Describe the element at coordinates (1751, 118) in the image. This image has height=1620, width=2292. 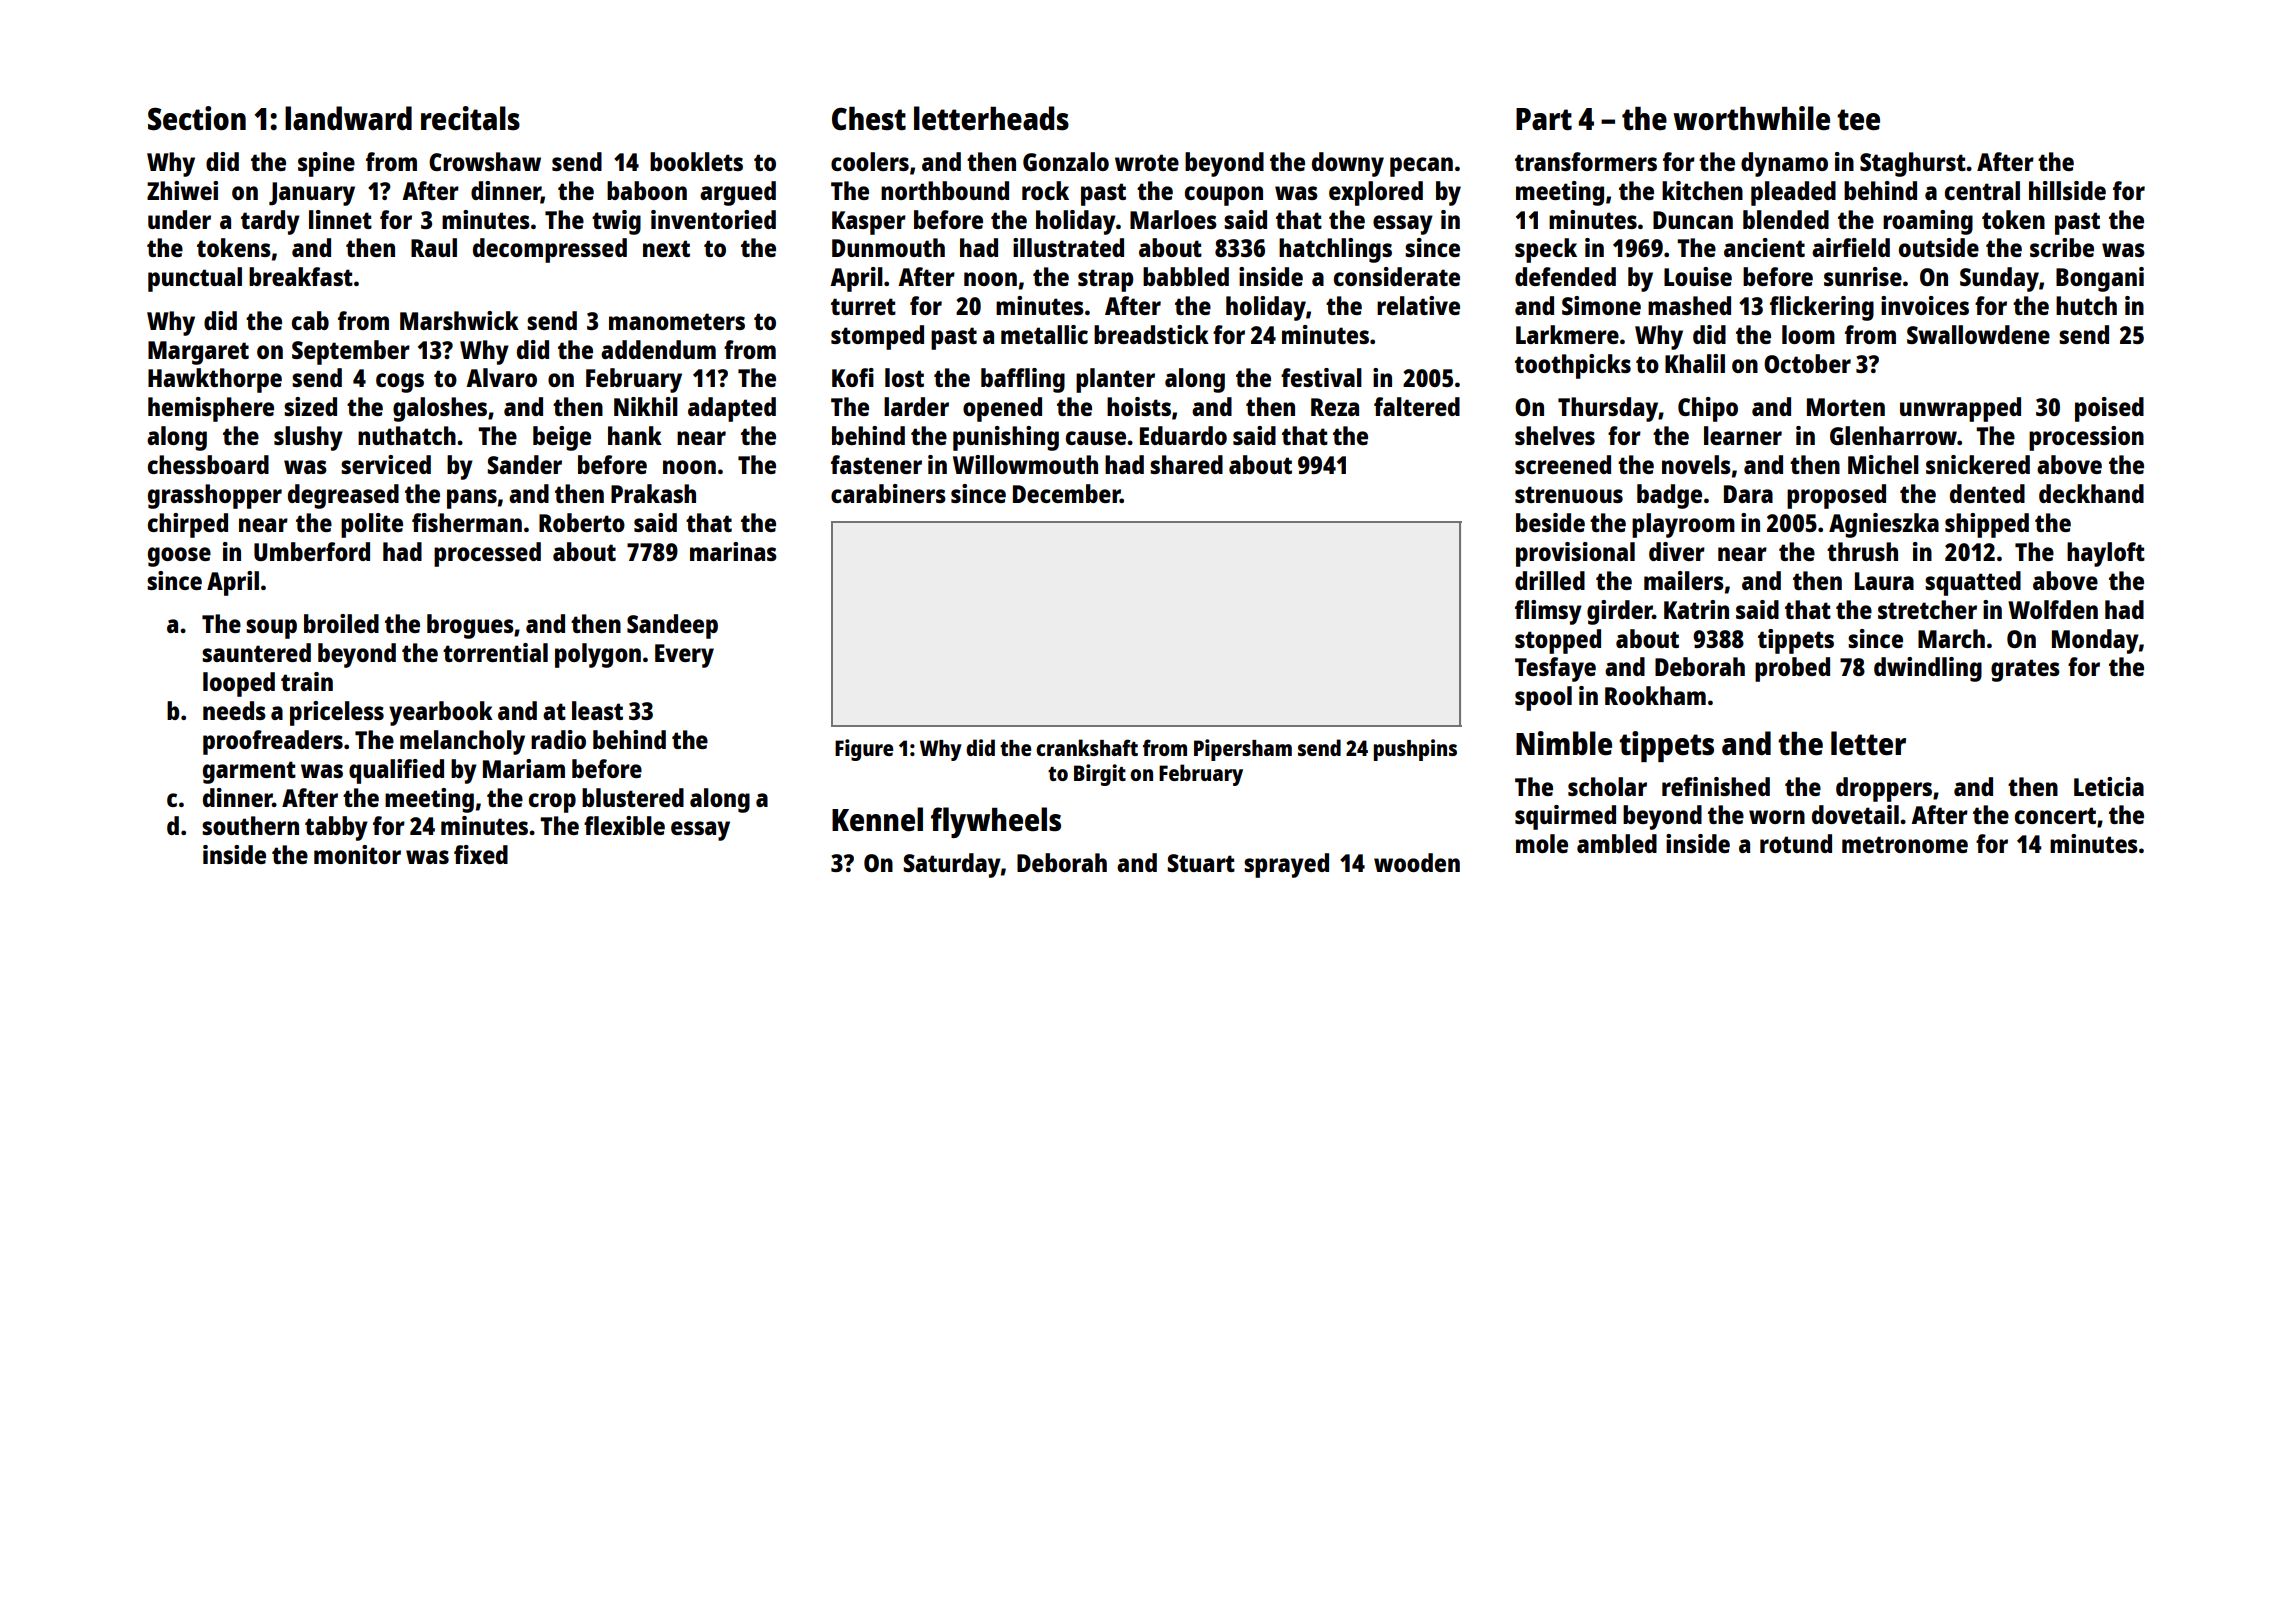
I see `worthwhile` at that location.
